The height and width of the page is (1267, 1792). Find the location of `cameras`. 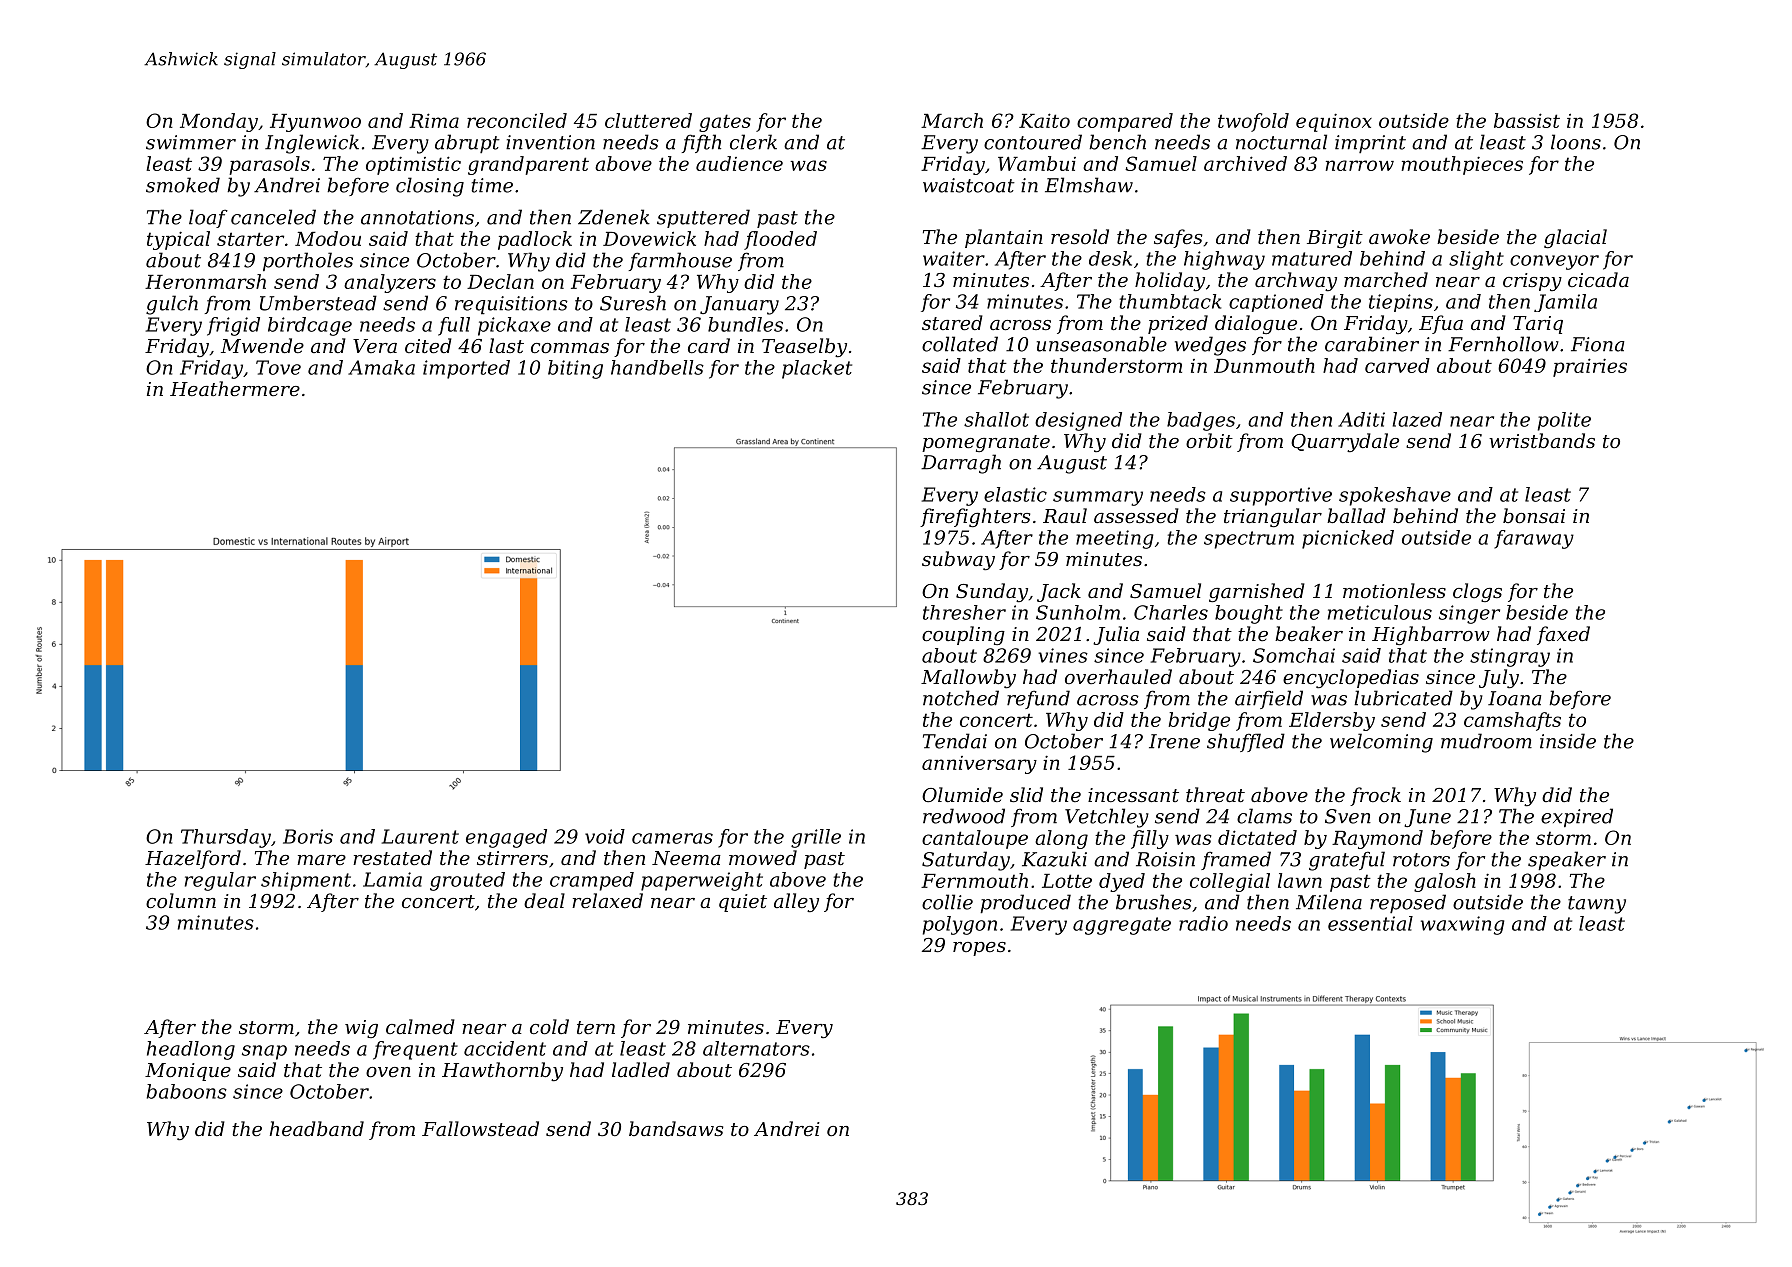

cameras is located at coordinates (672, 838).
